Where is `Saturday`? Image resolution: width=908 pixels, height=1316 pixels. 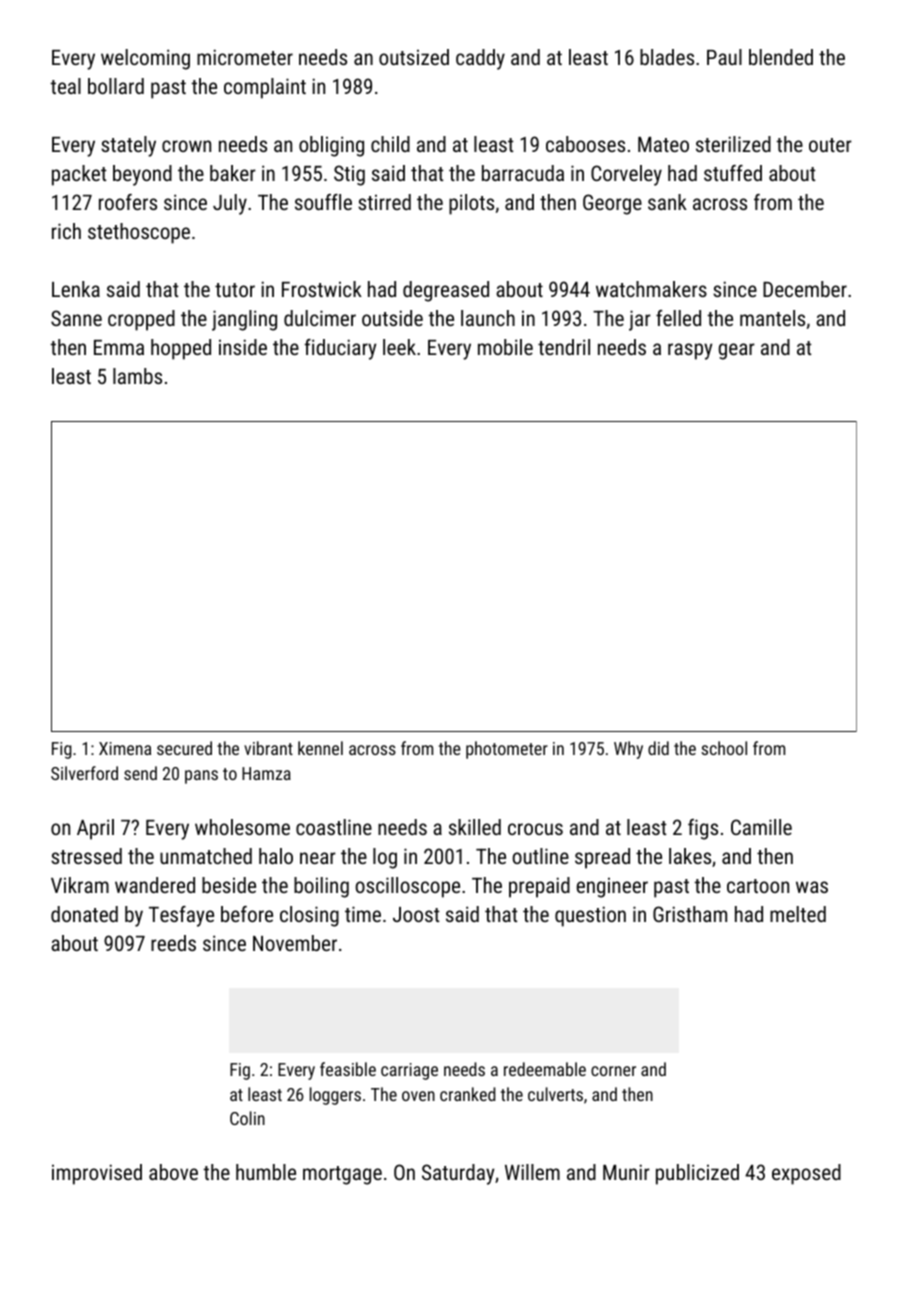
Saturday is located at coordinates (458, 1174).
